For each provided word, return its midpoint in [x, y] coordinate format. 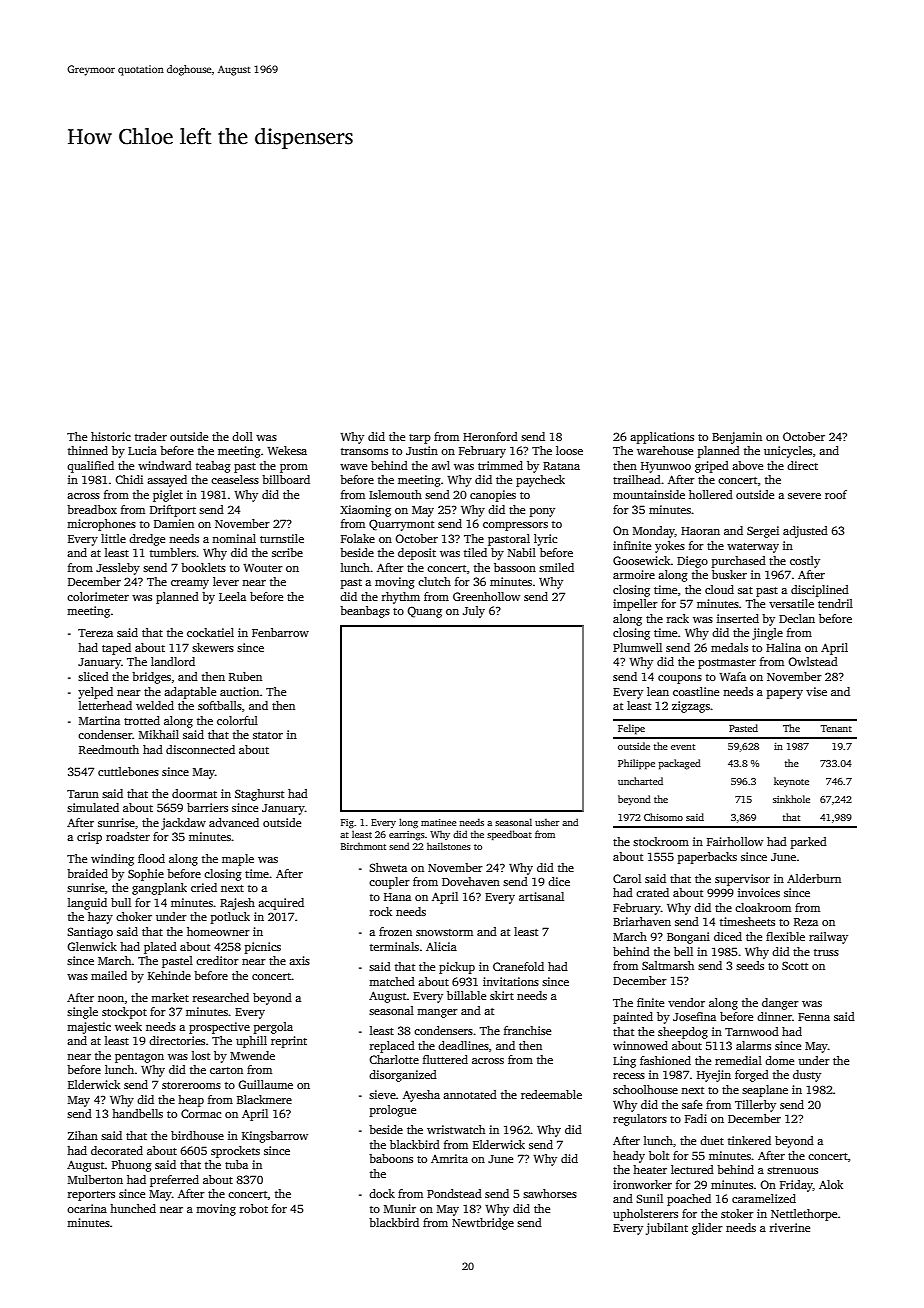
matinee [438, 822]
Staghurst [259, 795]
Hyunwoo [666, 467]
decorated [117, 1150]
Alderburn [814, 878]
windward [165, 465]
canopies [493, 496]
